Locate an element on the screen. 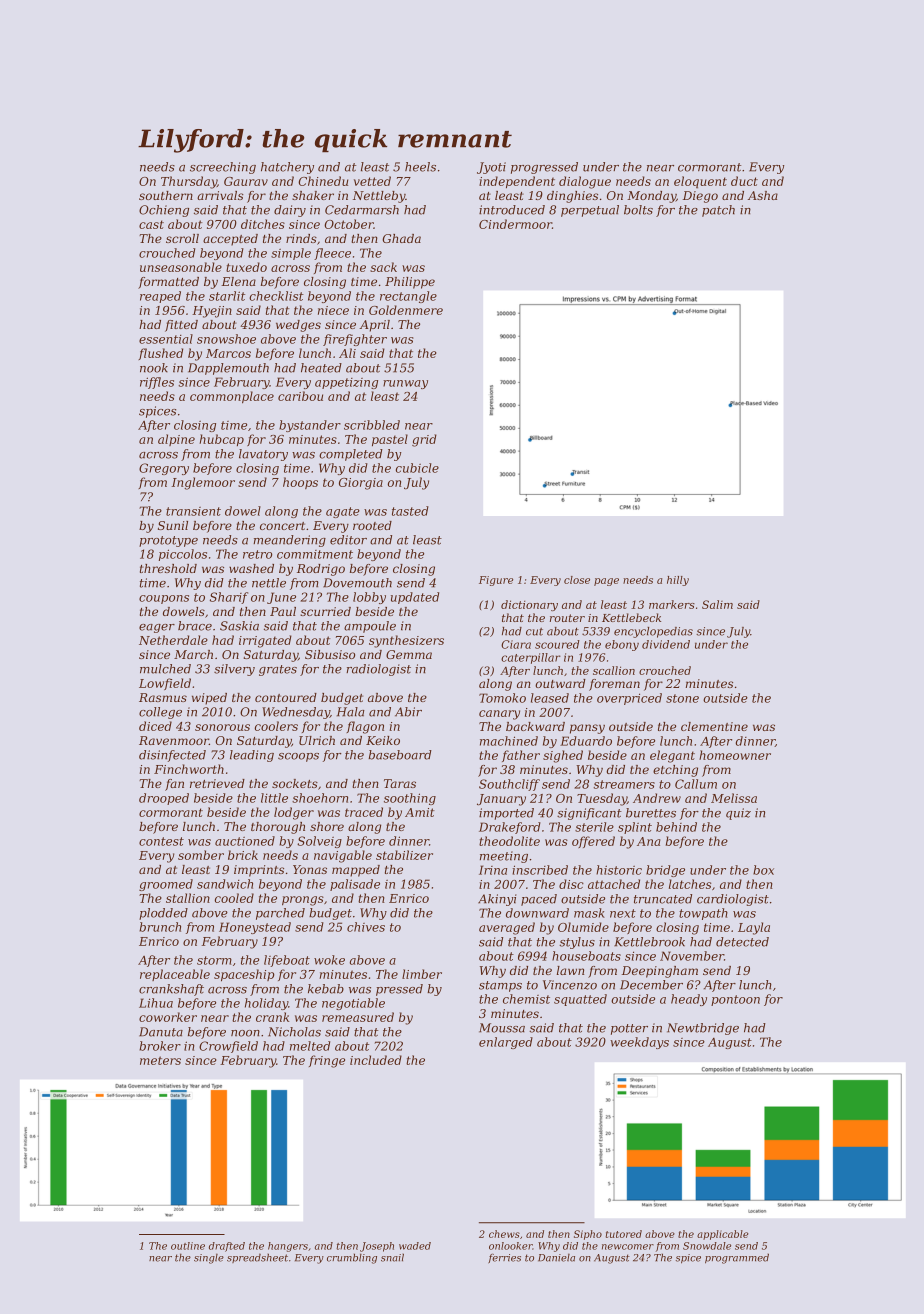  caribou is located at coordinates (300, 396).
